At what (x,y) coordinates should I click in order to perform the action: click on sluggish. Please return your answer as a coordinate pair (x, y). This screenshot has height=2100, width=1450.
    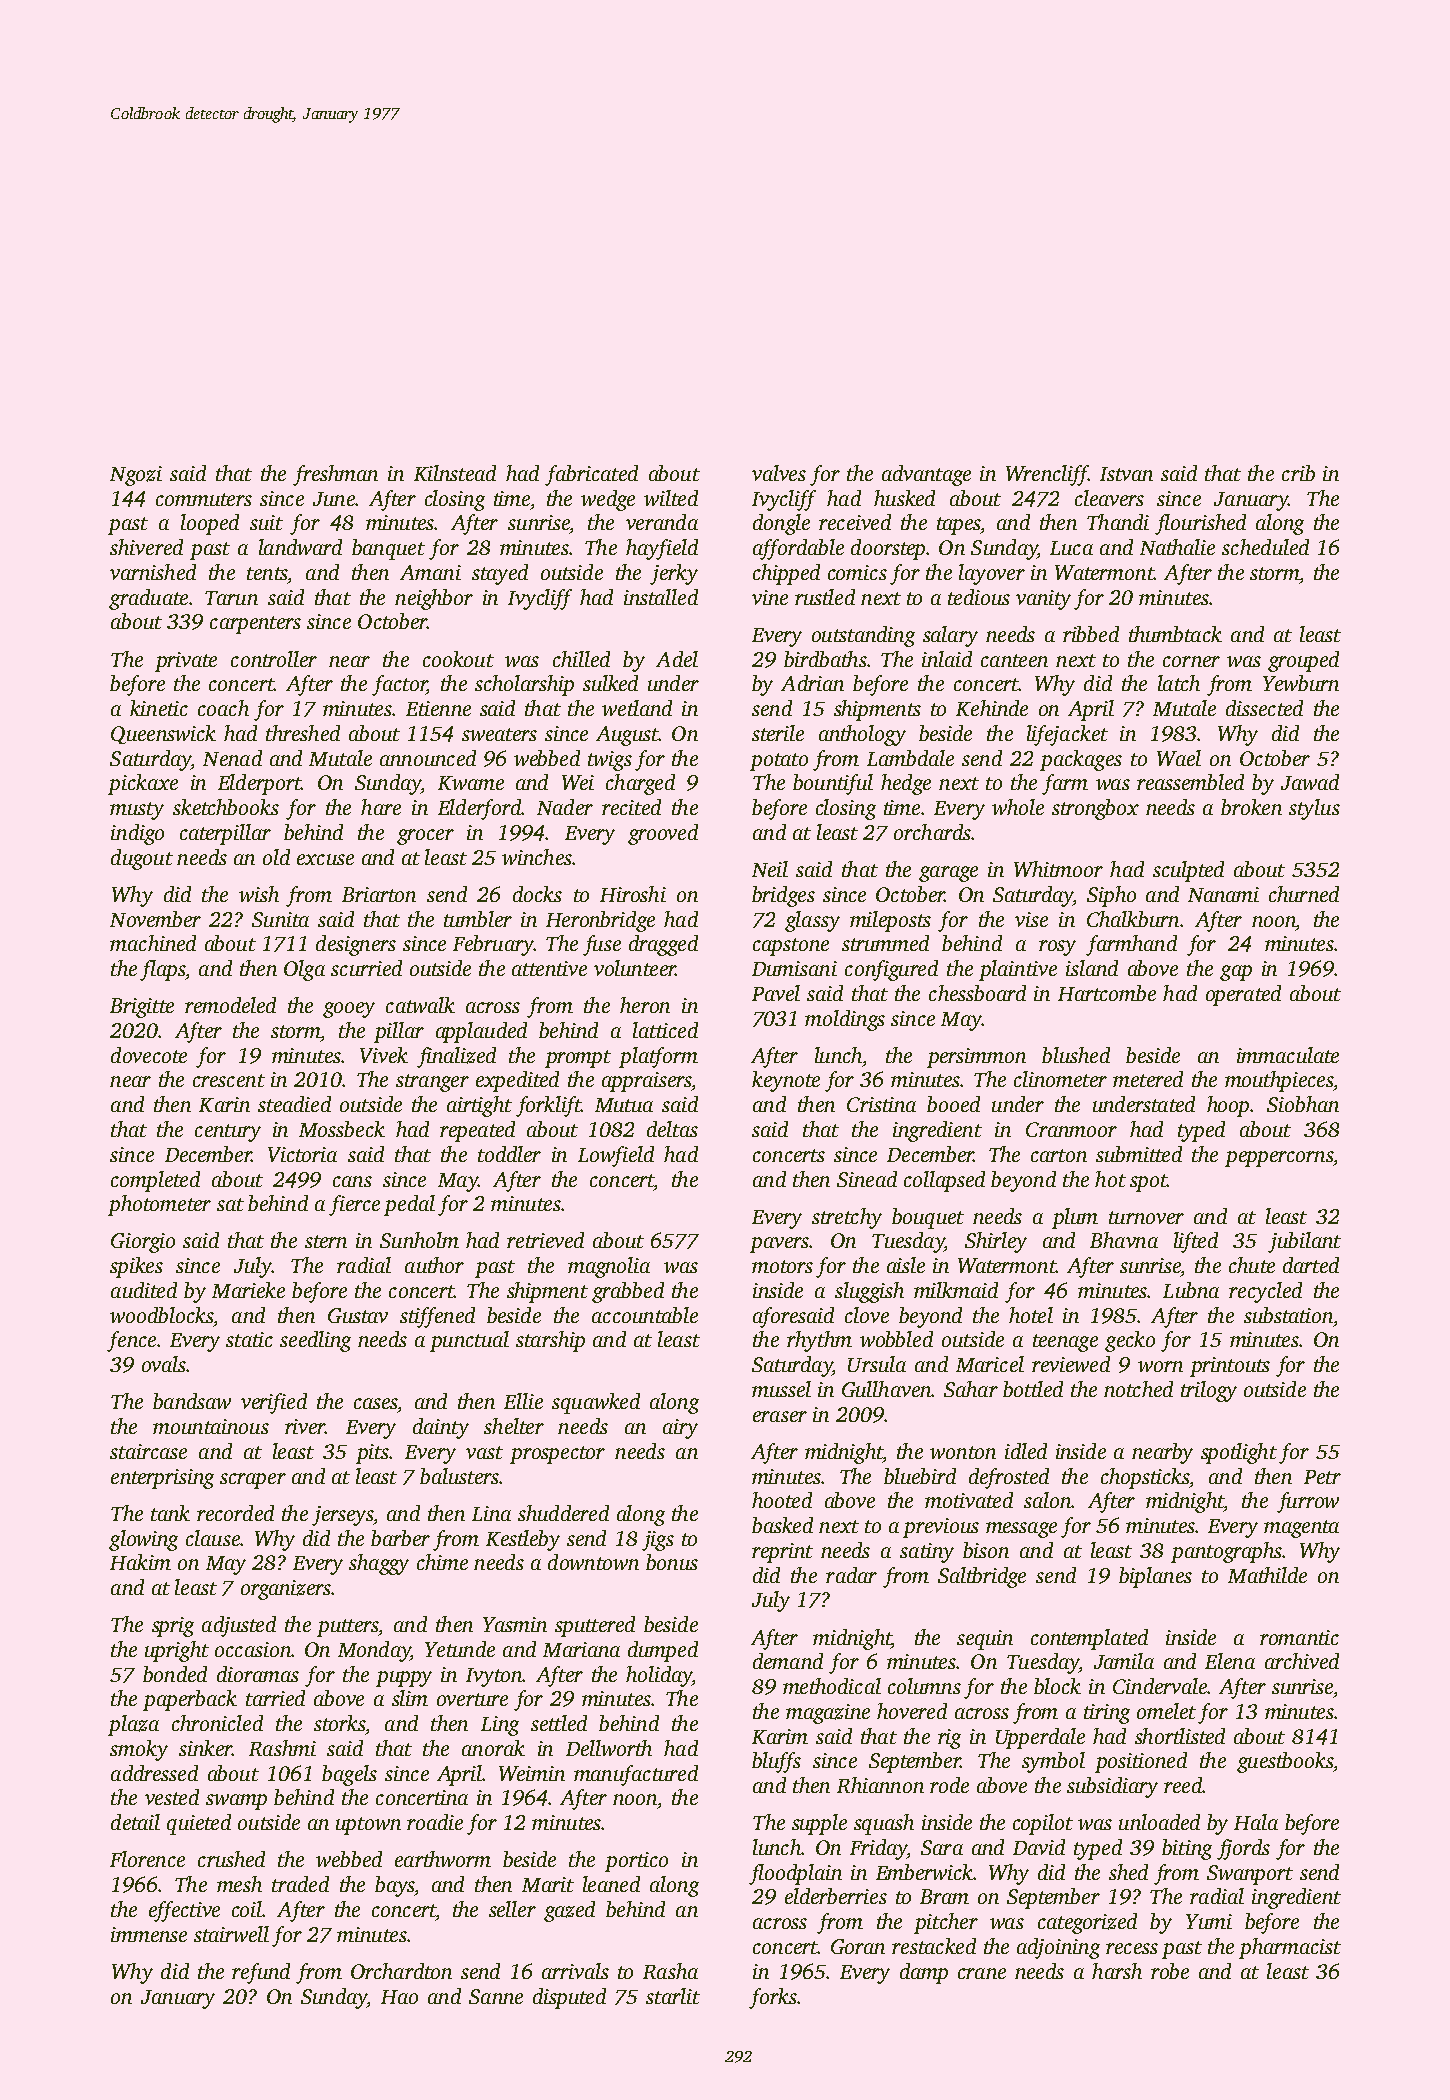
    Looking at the image, I should click on (869, 1292).
